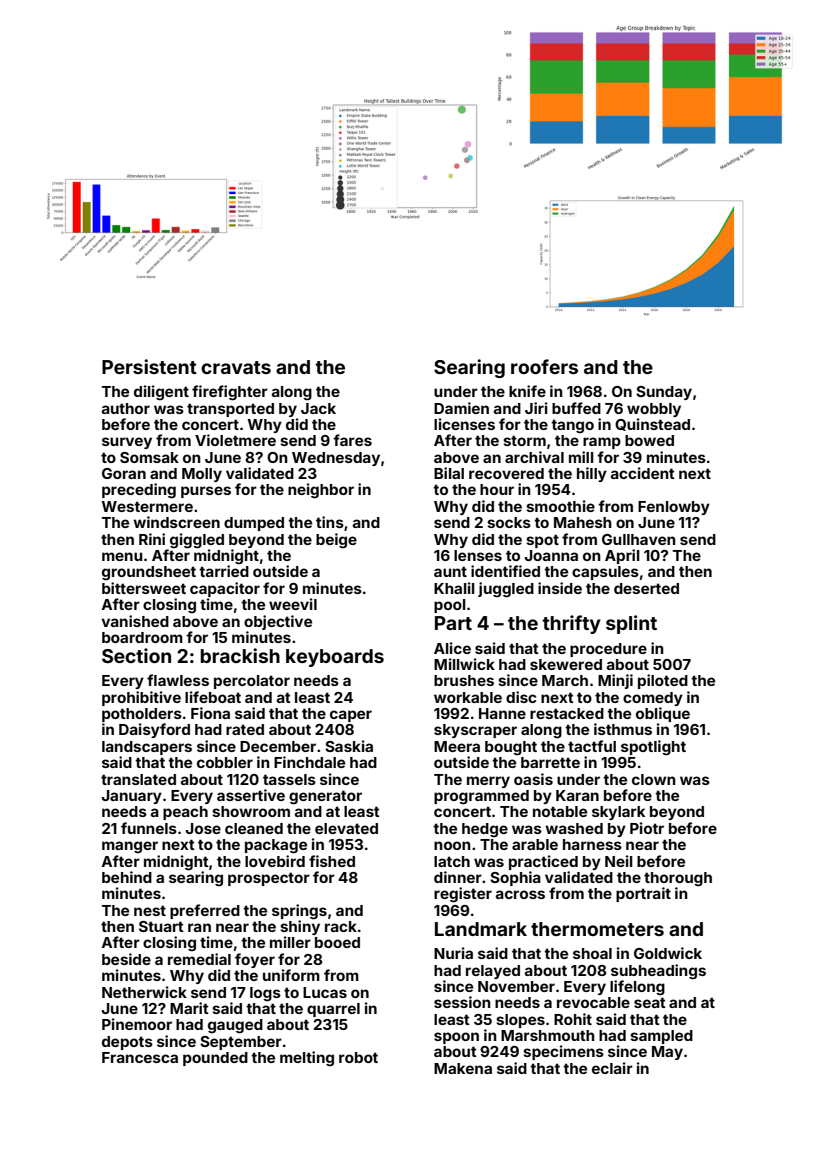 This image has width=821, height=1165. Describe the element at coordinates (668, 953) in the image. I see `Goldwick` at that location.
